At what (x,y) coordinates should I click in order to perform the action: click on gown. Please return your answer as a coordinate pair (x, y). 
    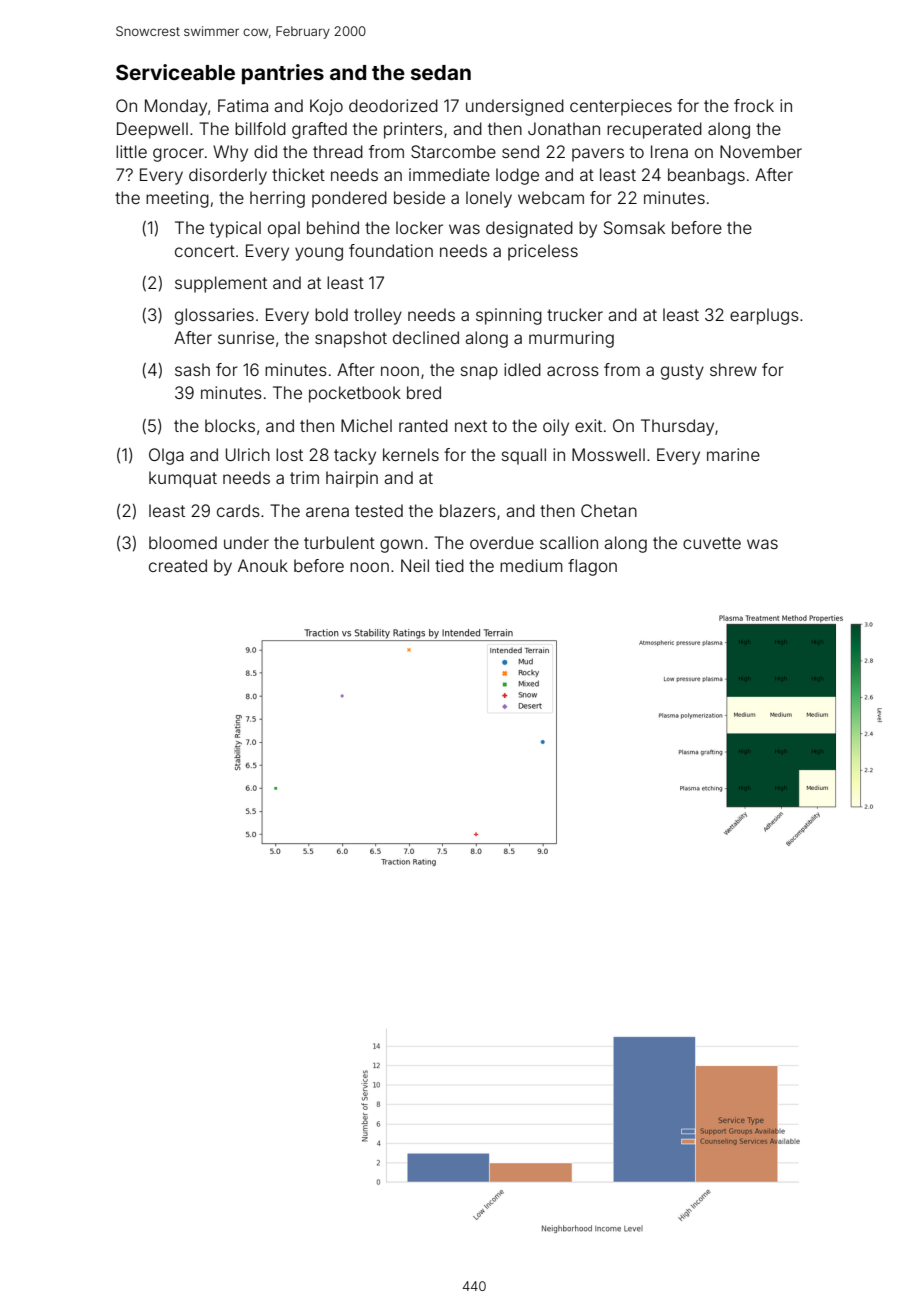
    Looking at the image, I should click on (401, 546).
